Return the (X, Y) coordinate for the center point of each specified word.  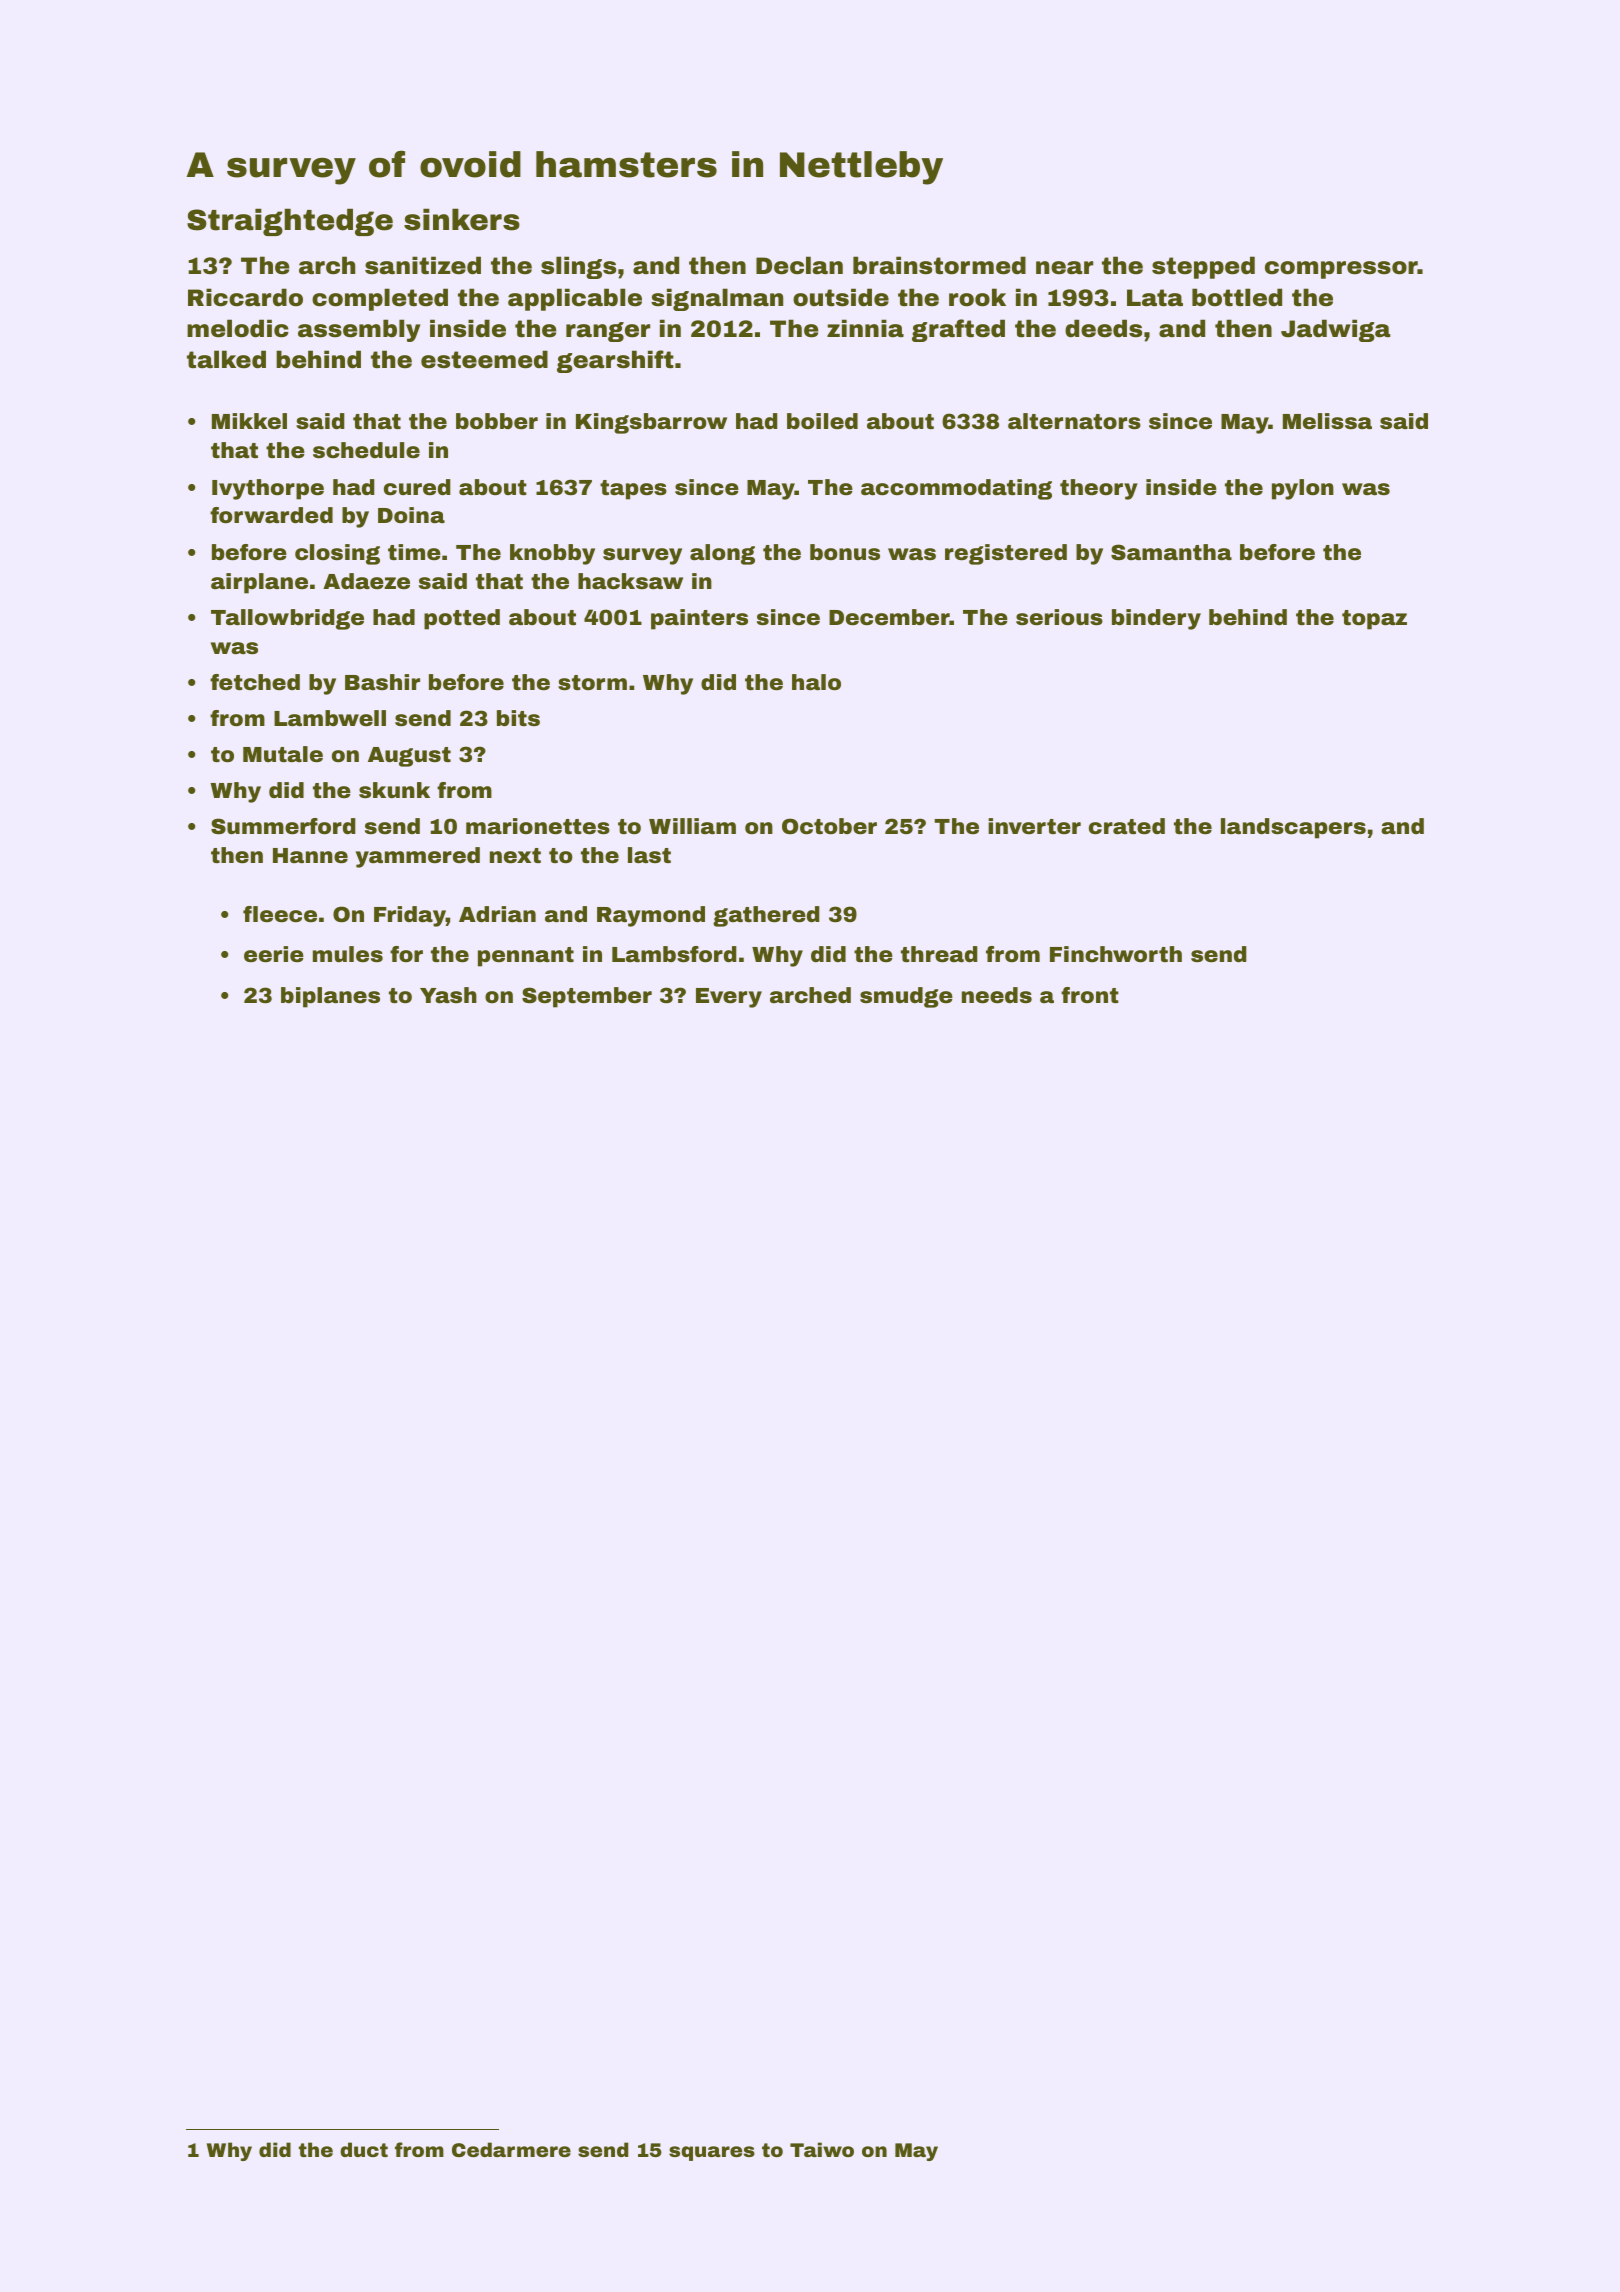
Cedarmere (511, 2149)
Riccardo (245, 297)
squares (712, 2153)
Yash (448, 995)
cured (417, 487)
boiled (822, 421)
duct (364, 2149)
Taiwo (822, 2149)
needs (997, 995)
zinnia (865, 328)
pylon (1303, 489)
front (1090, 995)
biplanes (330, 997)
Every (729, 998)
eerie (274, 954)
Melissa (1327, 421)
